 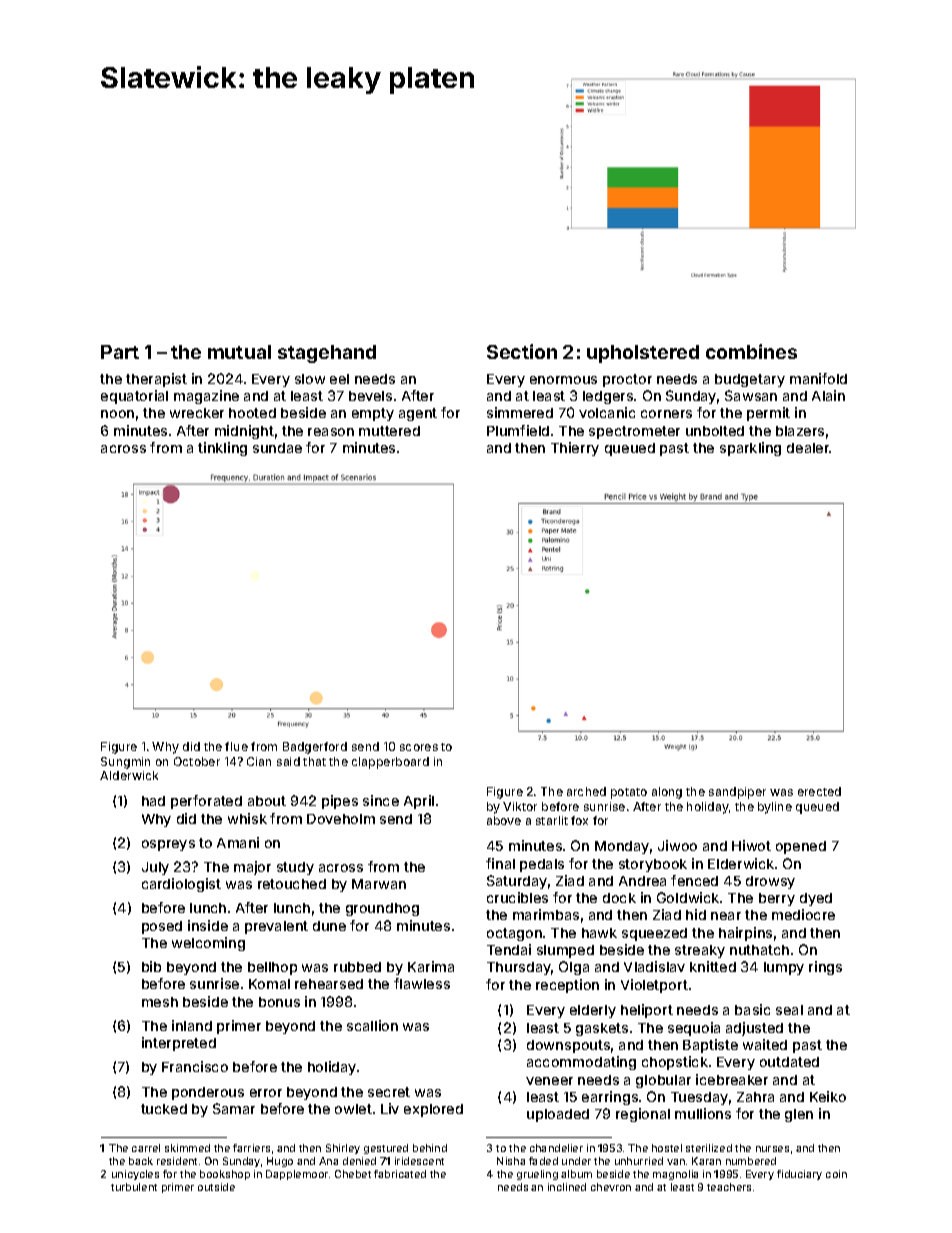 I want to click on mutual, so click(x=239, y=352).
